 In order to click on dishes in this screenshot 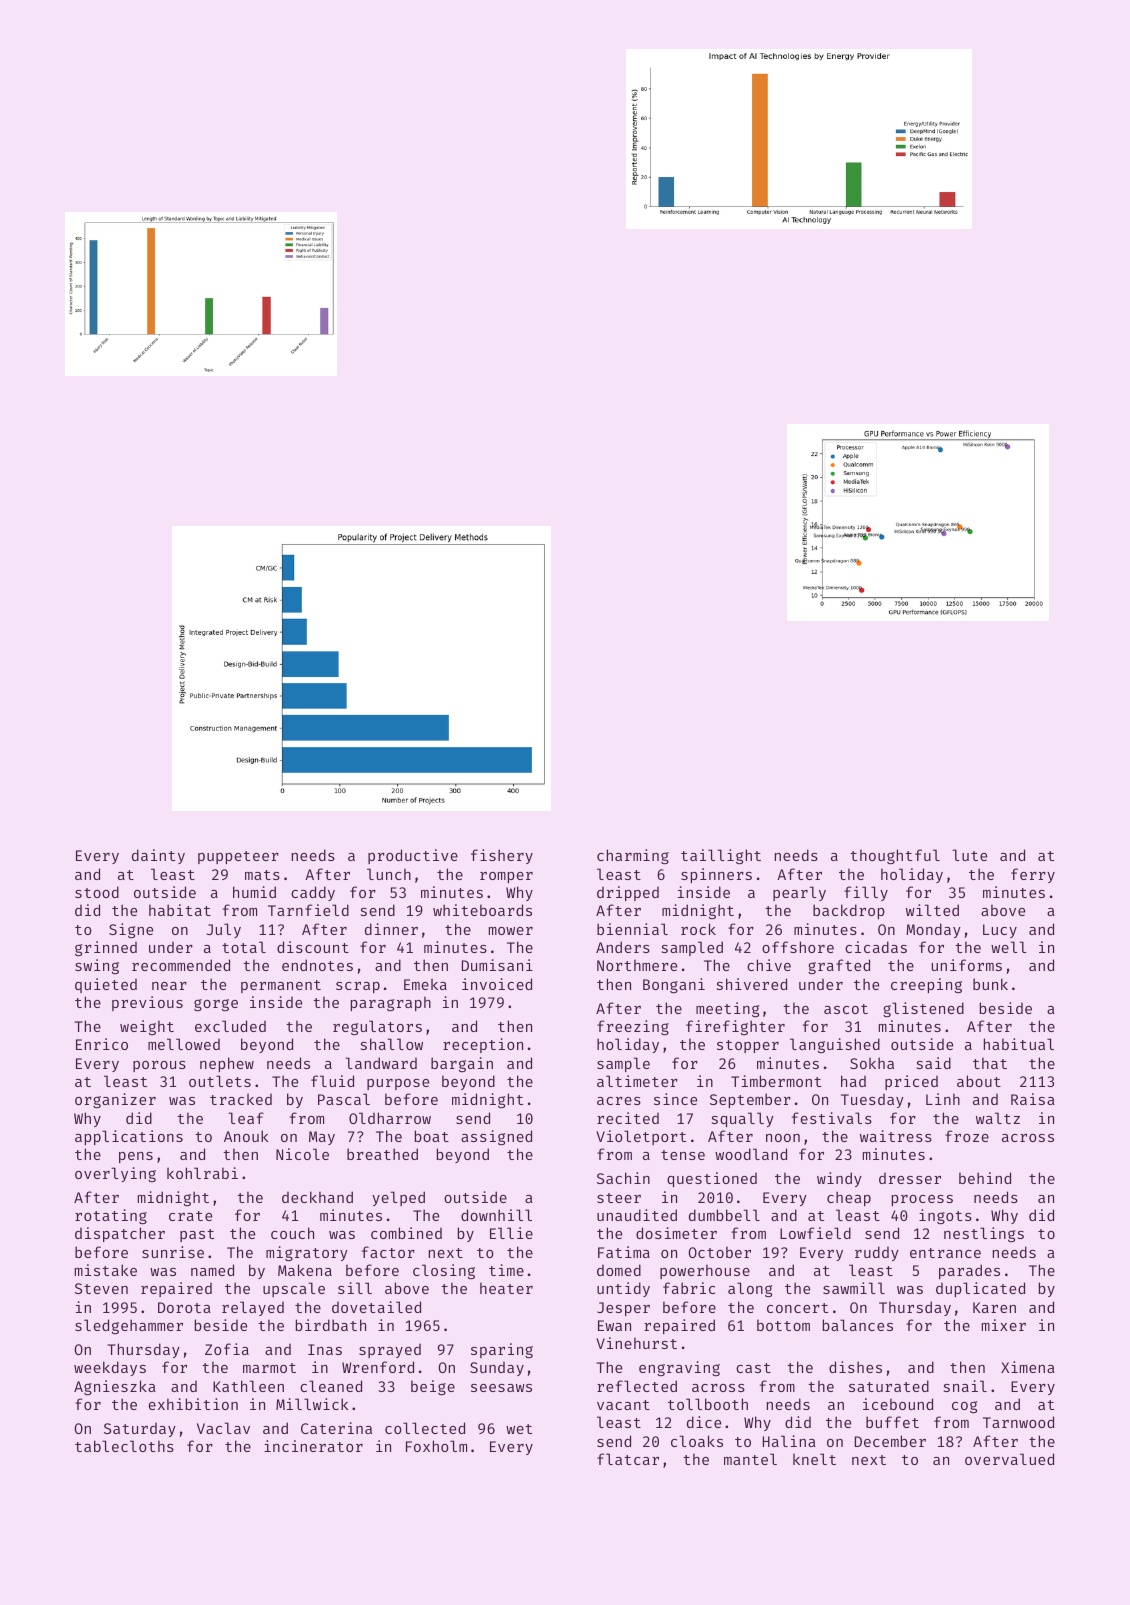, I will do `click(855, 1367)`.
